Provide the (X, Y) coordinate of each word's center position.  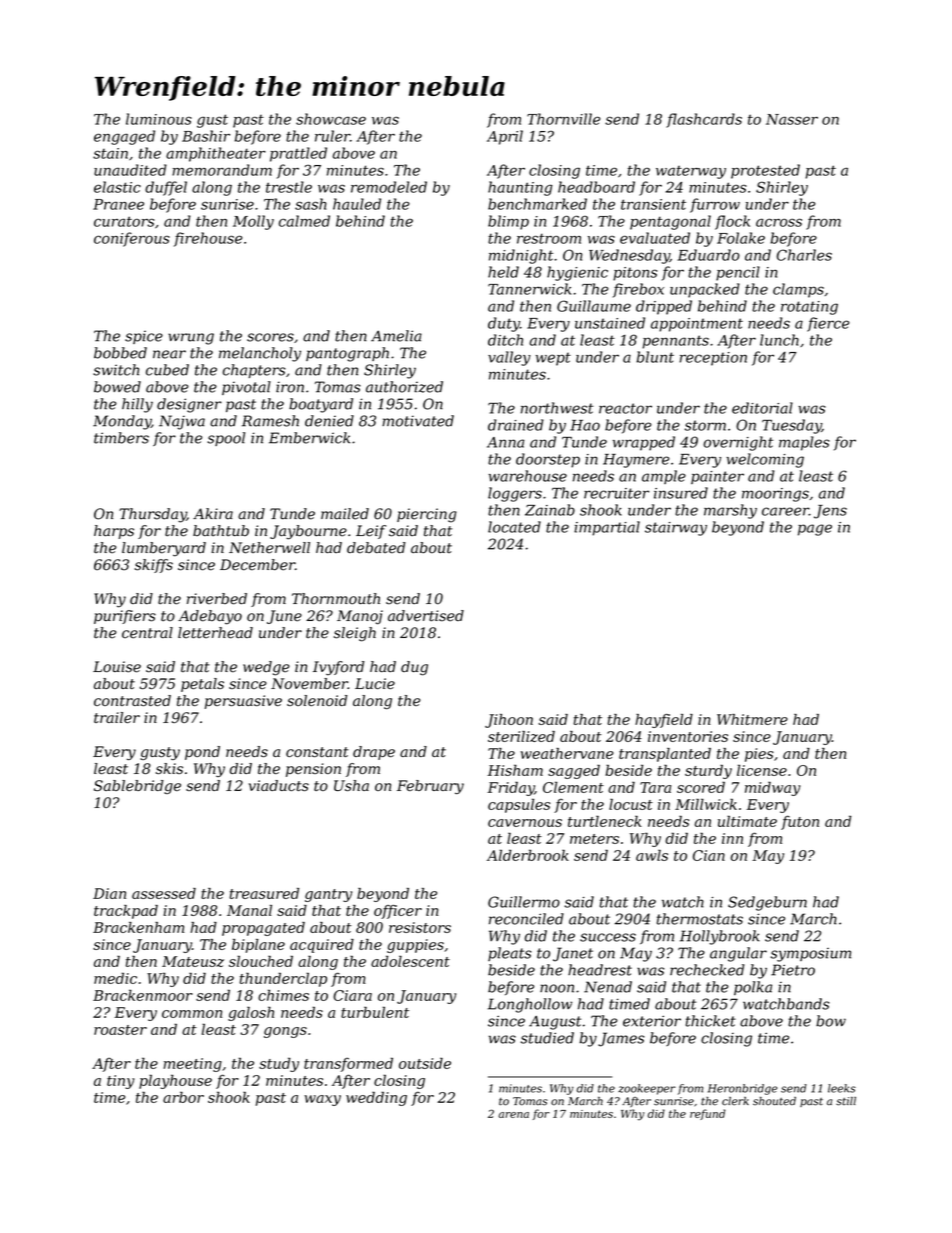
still (846, 1101)
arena (514, 1115)
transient (653, 204)
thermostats (700, 919)
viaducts (279, 785)
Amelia (396, 336)
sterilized (521, 736)
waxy (322, 1100)
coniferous (132, 239)
